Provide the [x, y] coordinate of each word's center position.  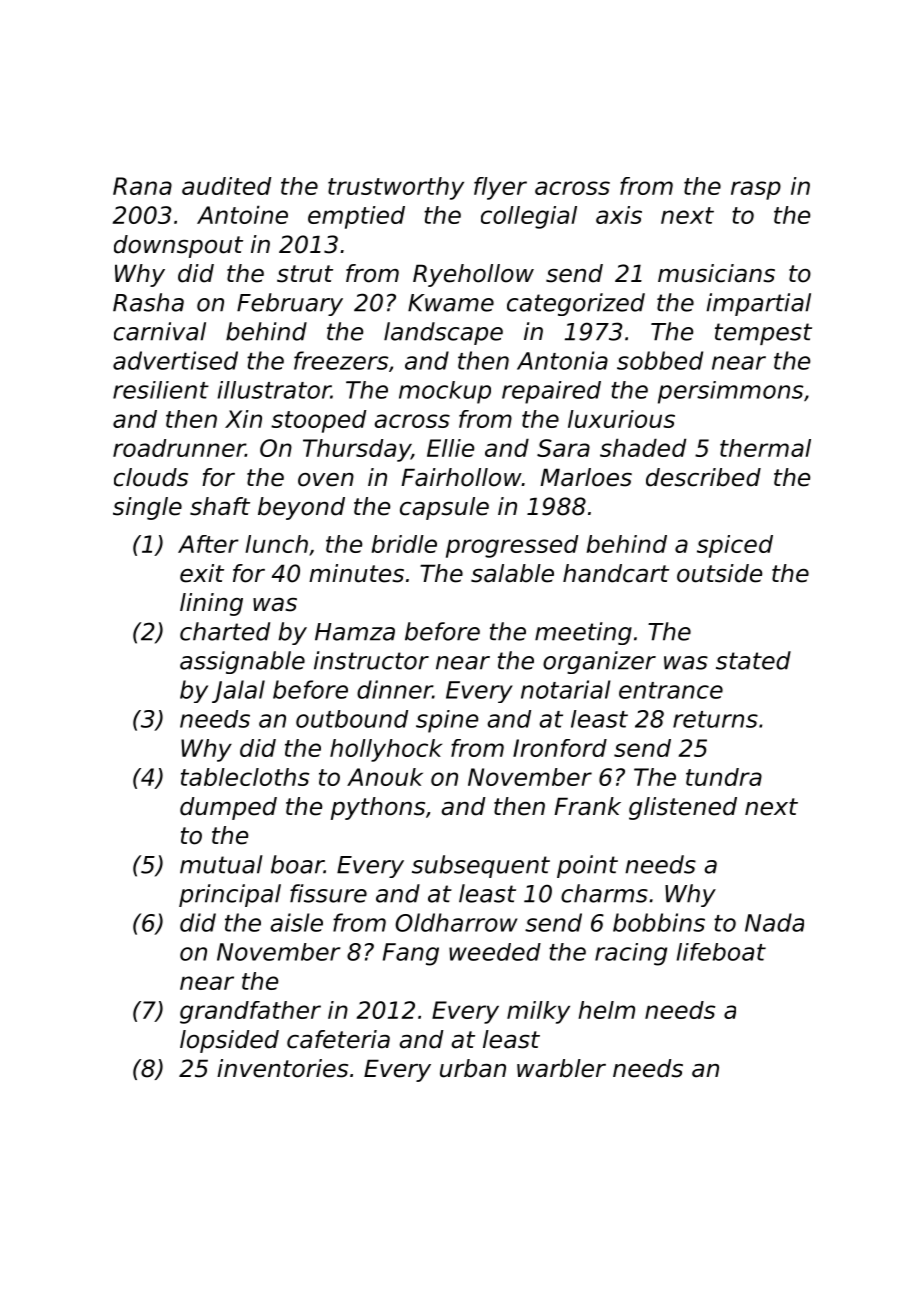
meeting [583, 633]
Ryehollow [473, 275]
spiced [735, 546]
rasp [756, 190]
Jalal [238, 691]
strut [305, 274]
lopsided [229, 1041]
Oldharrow [456, 922]
